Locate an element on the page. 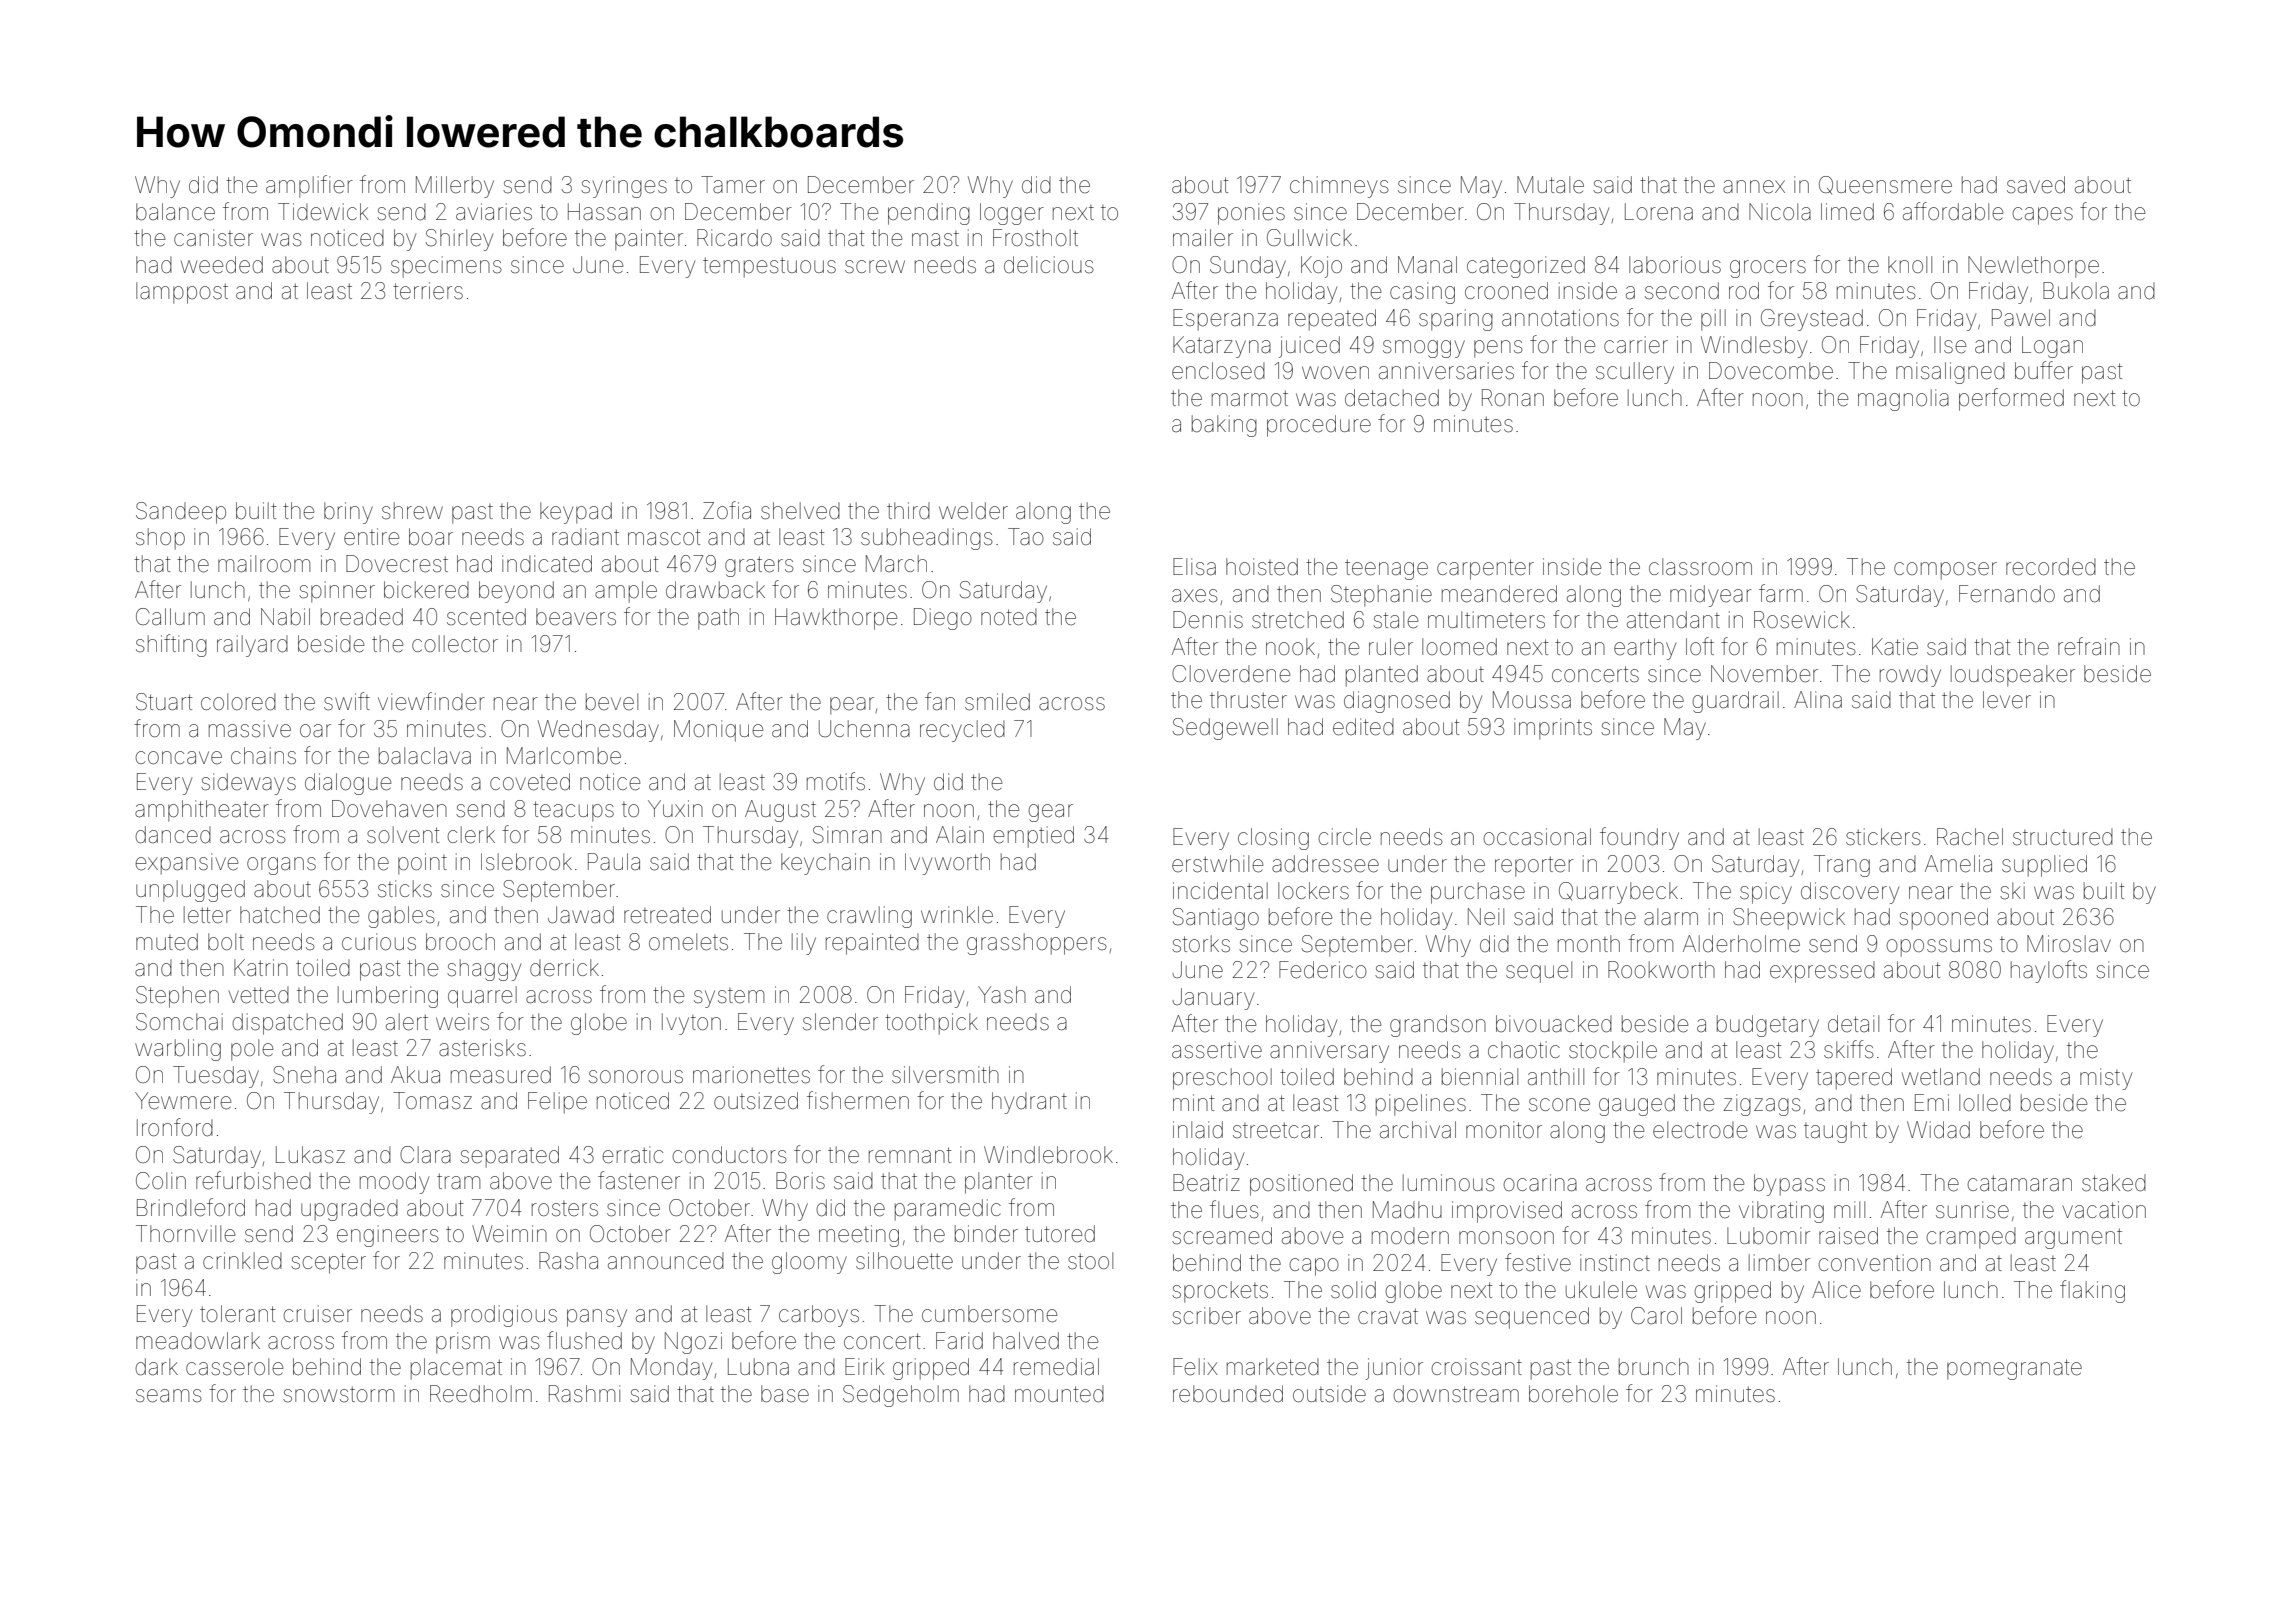  screamed is located at coordinates (1222, 1236).
